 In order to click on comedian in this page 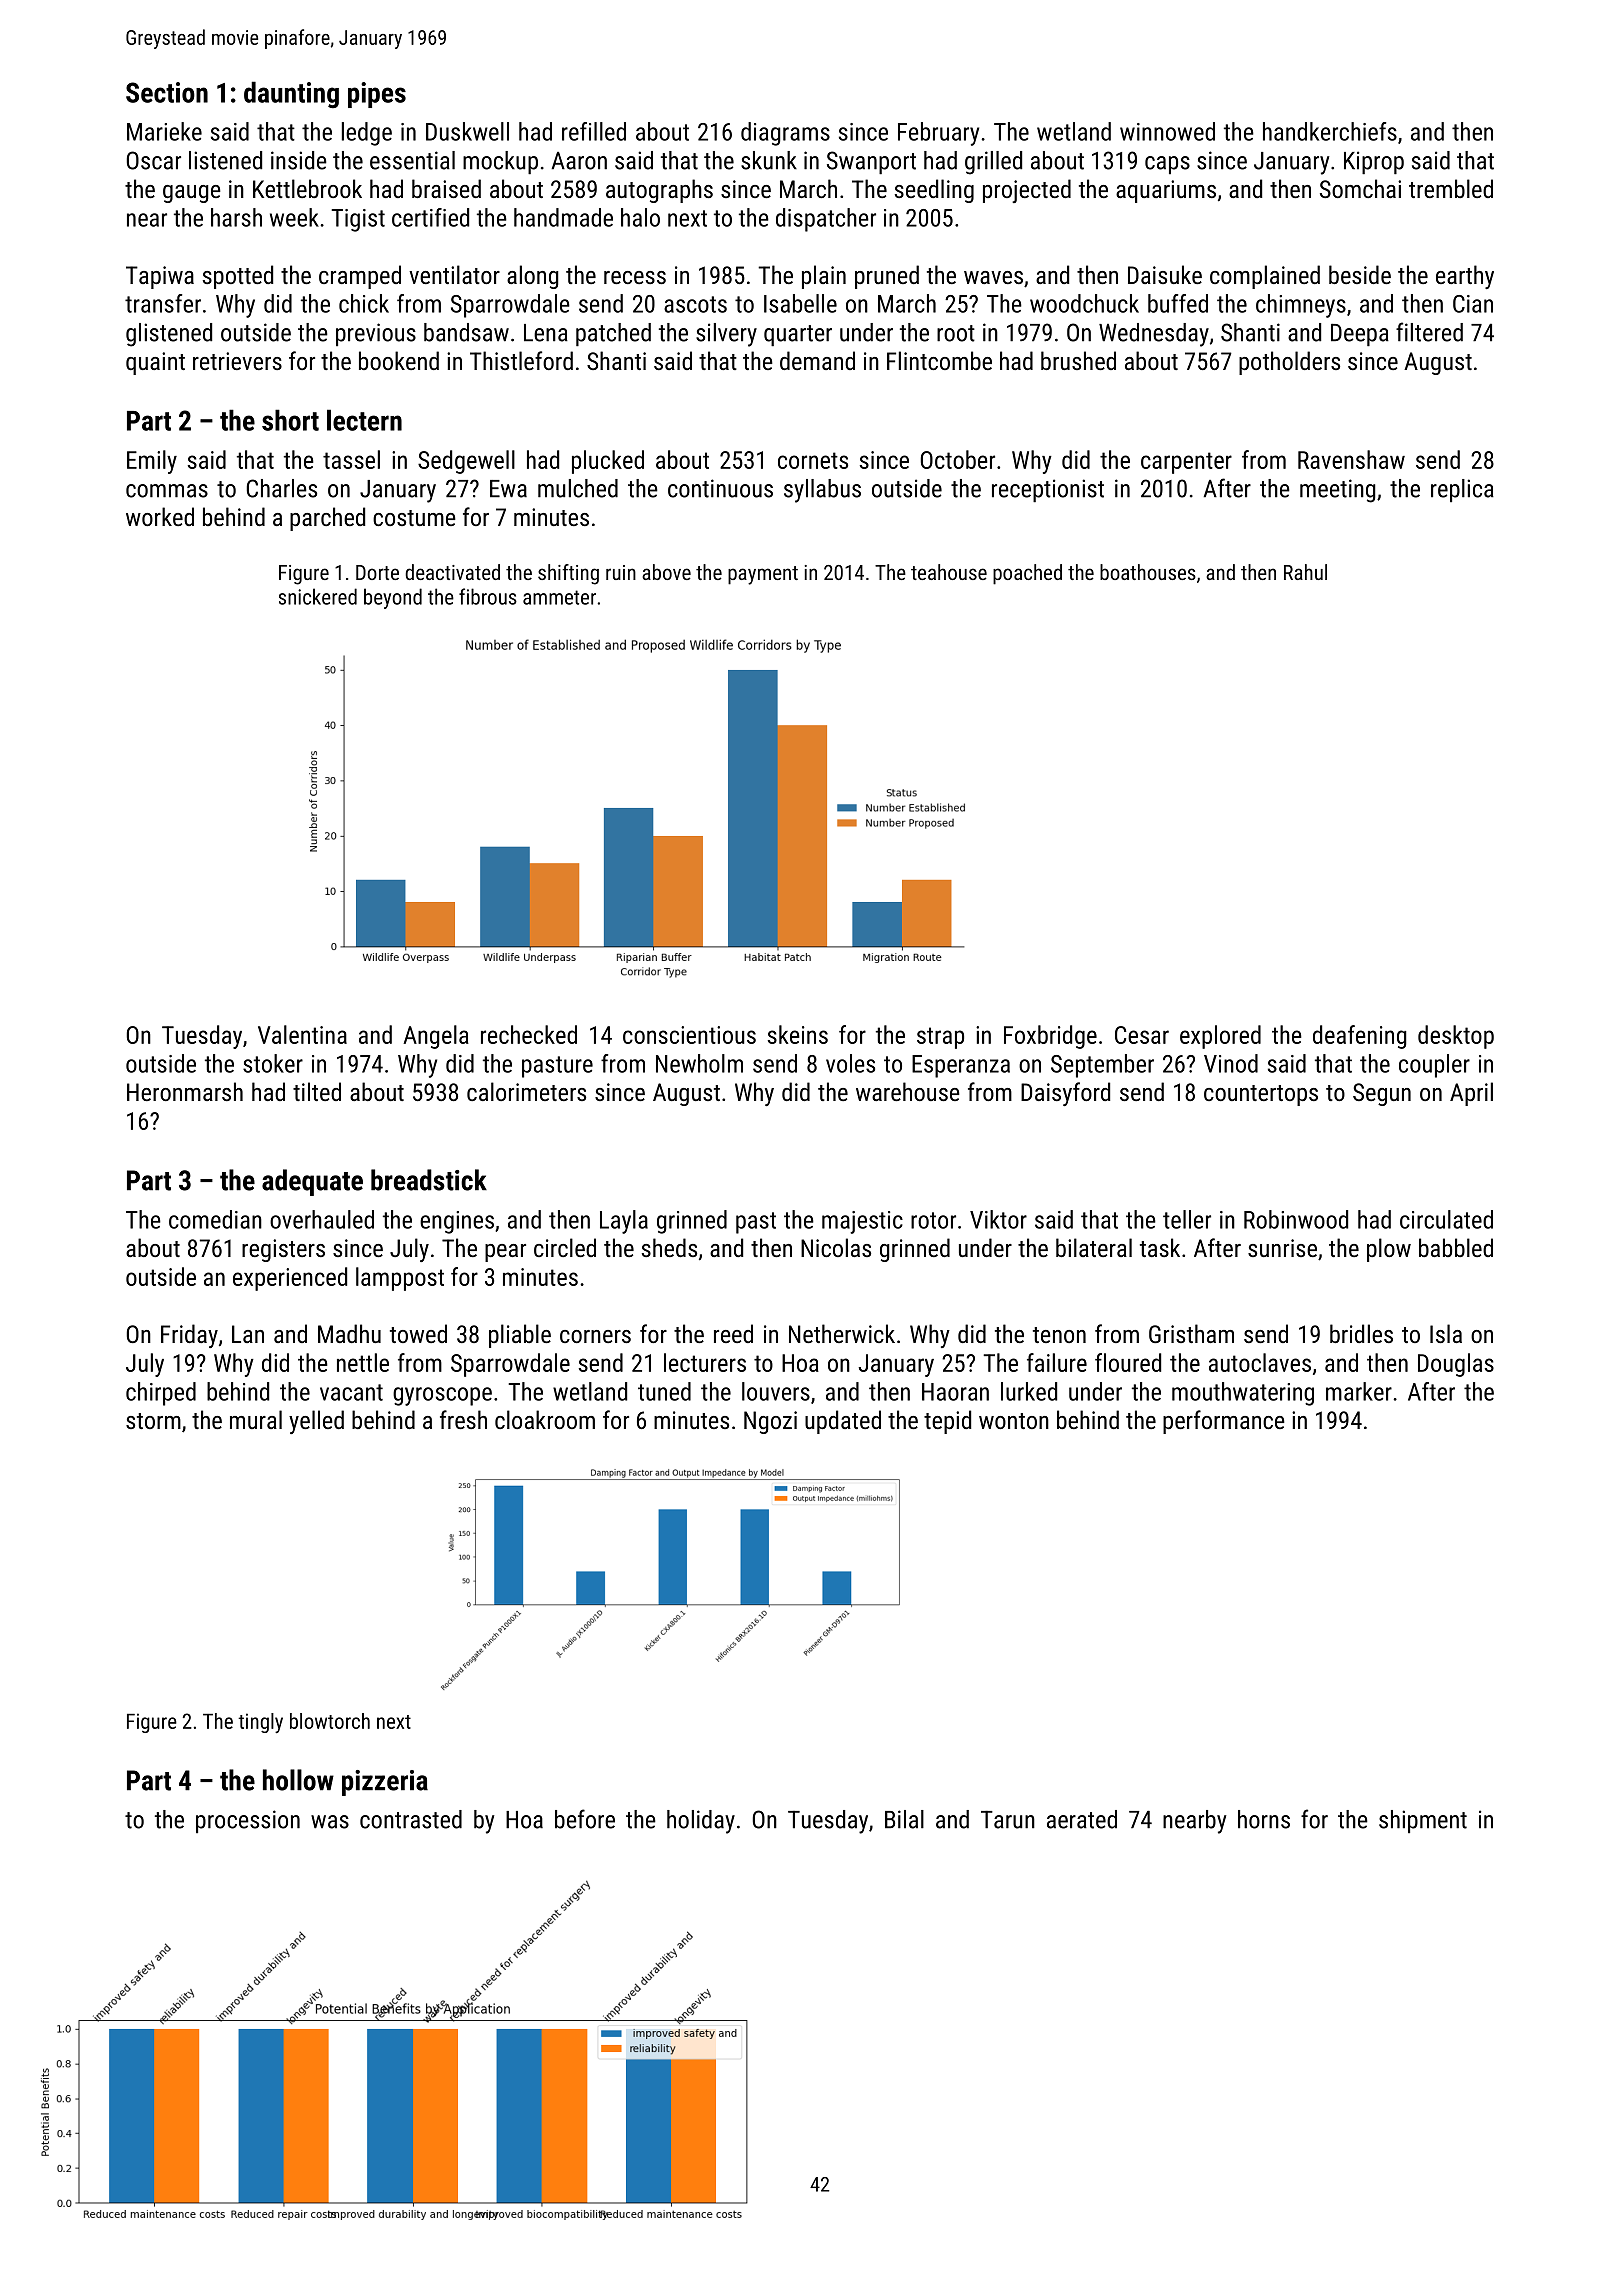, I will do `click(215, 1219)`.
